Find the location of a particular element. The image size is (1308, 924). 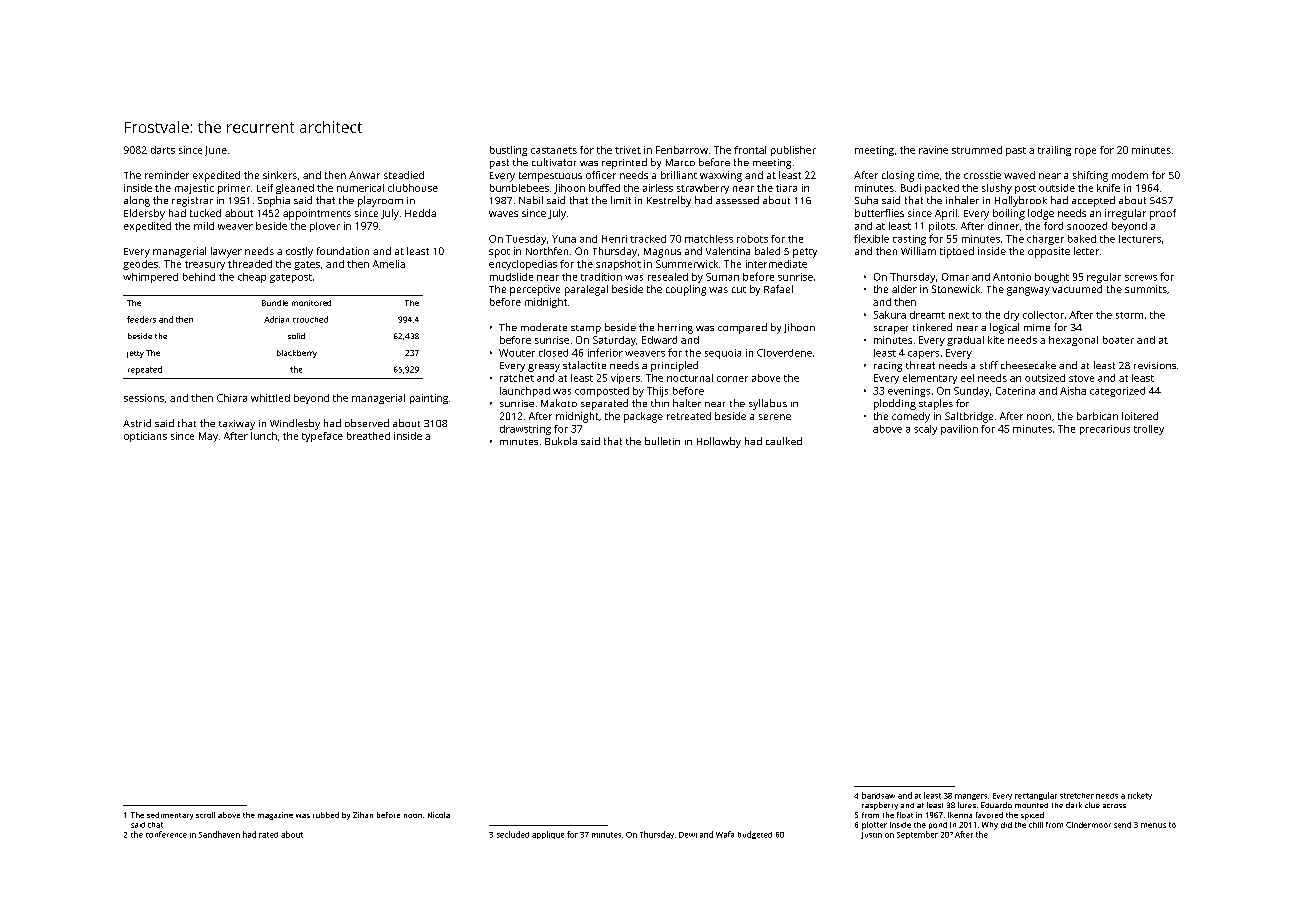

June is located at coordinates (216, 151).
